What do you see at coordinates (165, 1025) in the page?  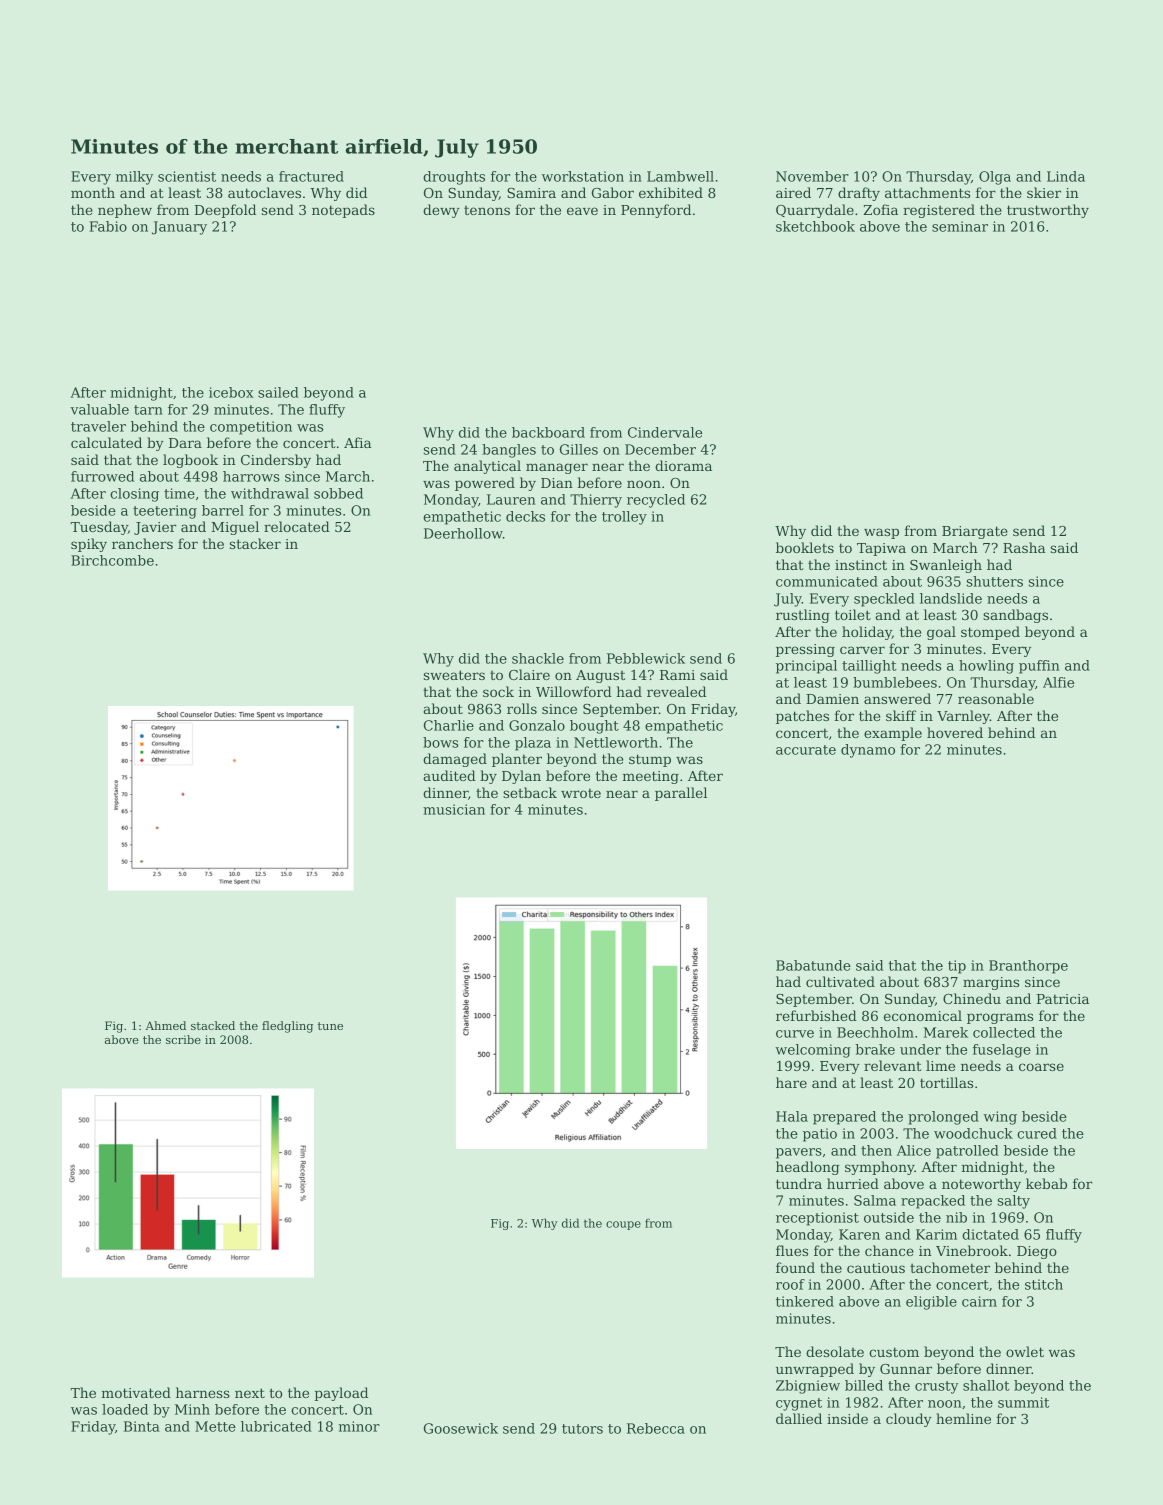 I see `Ahmed` at bounding box center [165, 1025].
